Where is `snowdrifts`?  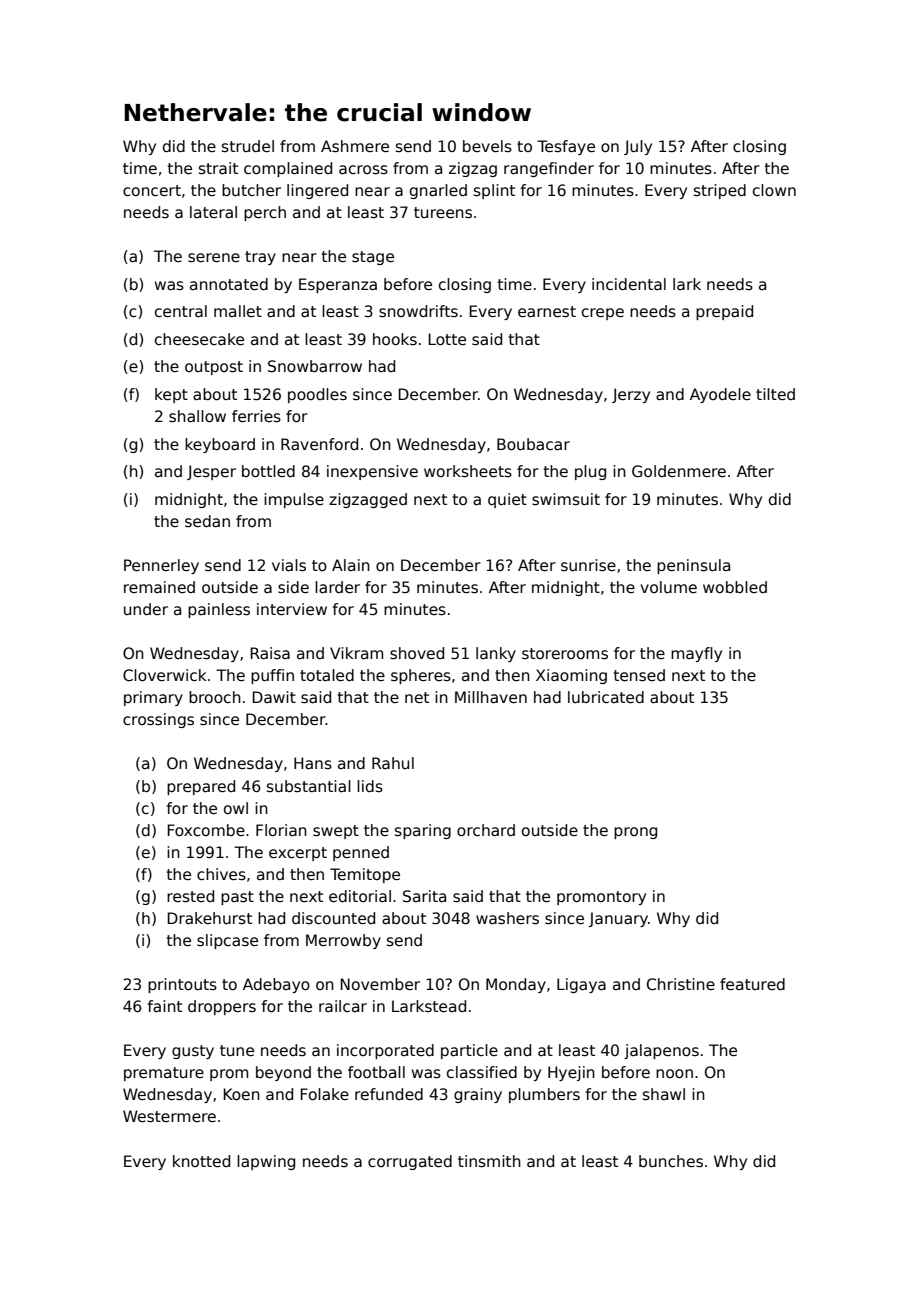 snowdrifts is located at coordinates (418, 311).
